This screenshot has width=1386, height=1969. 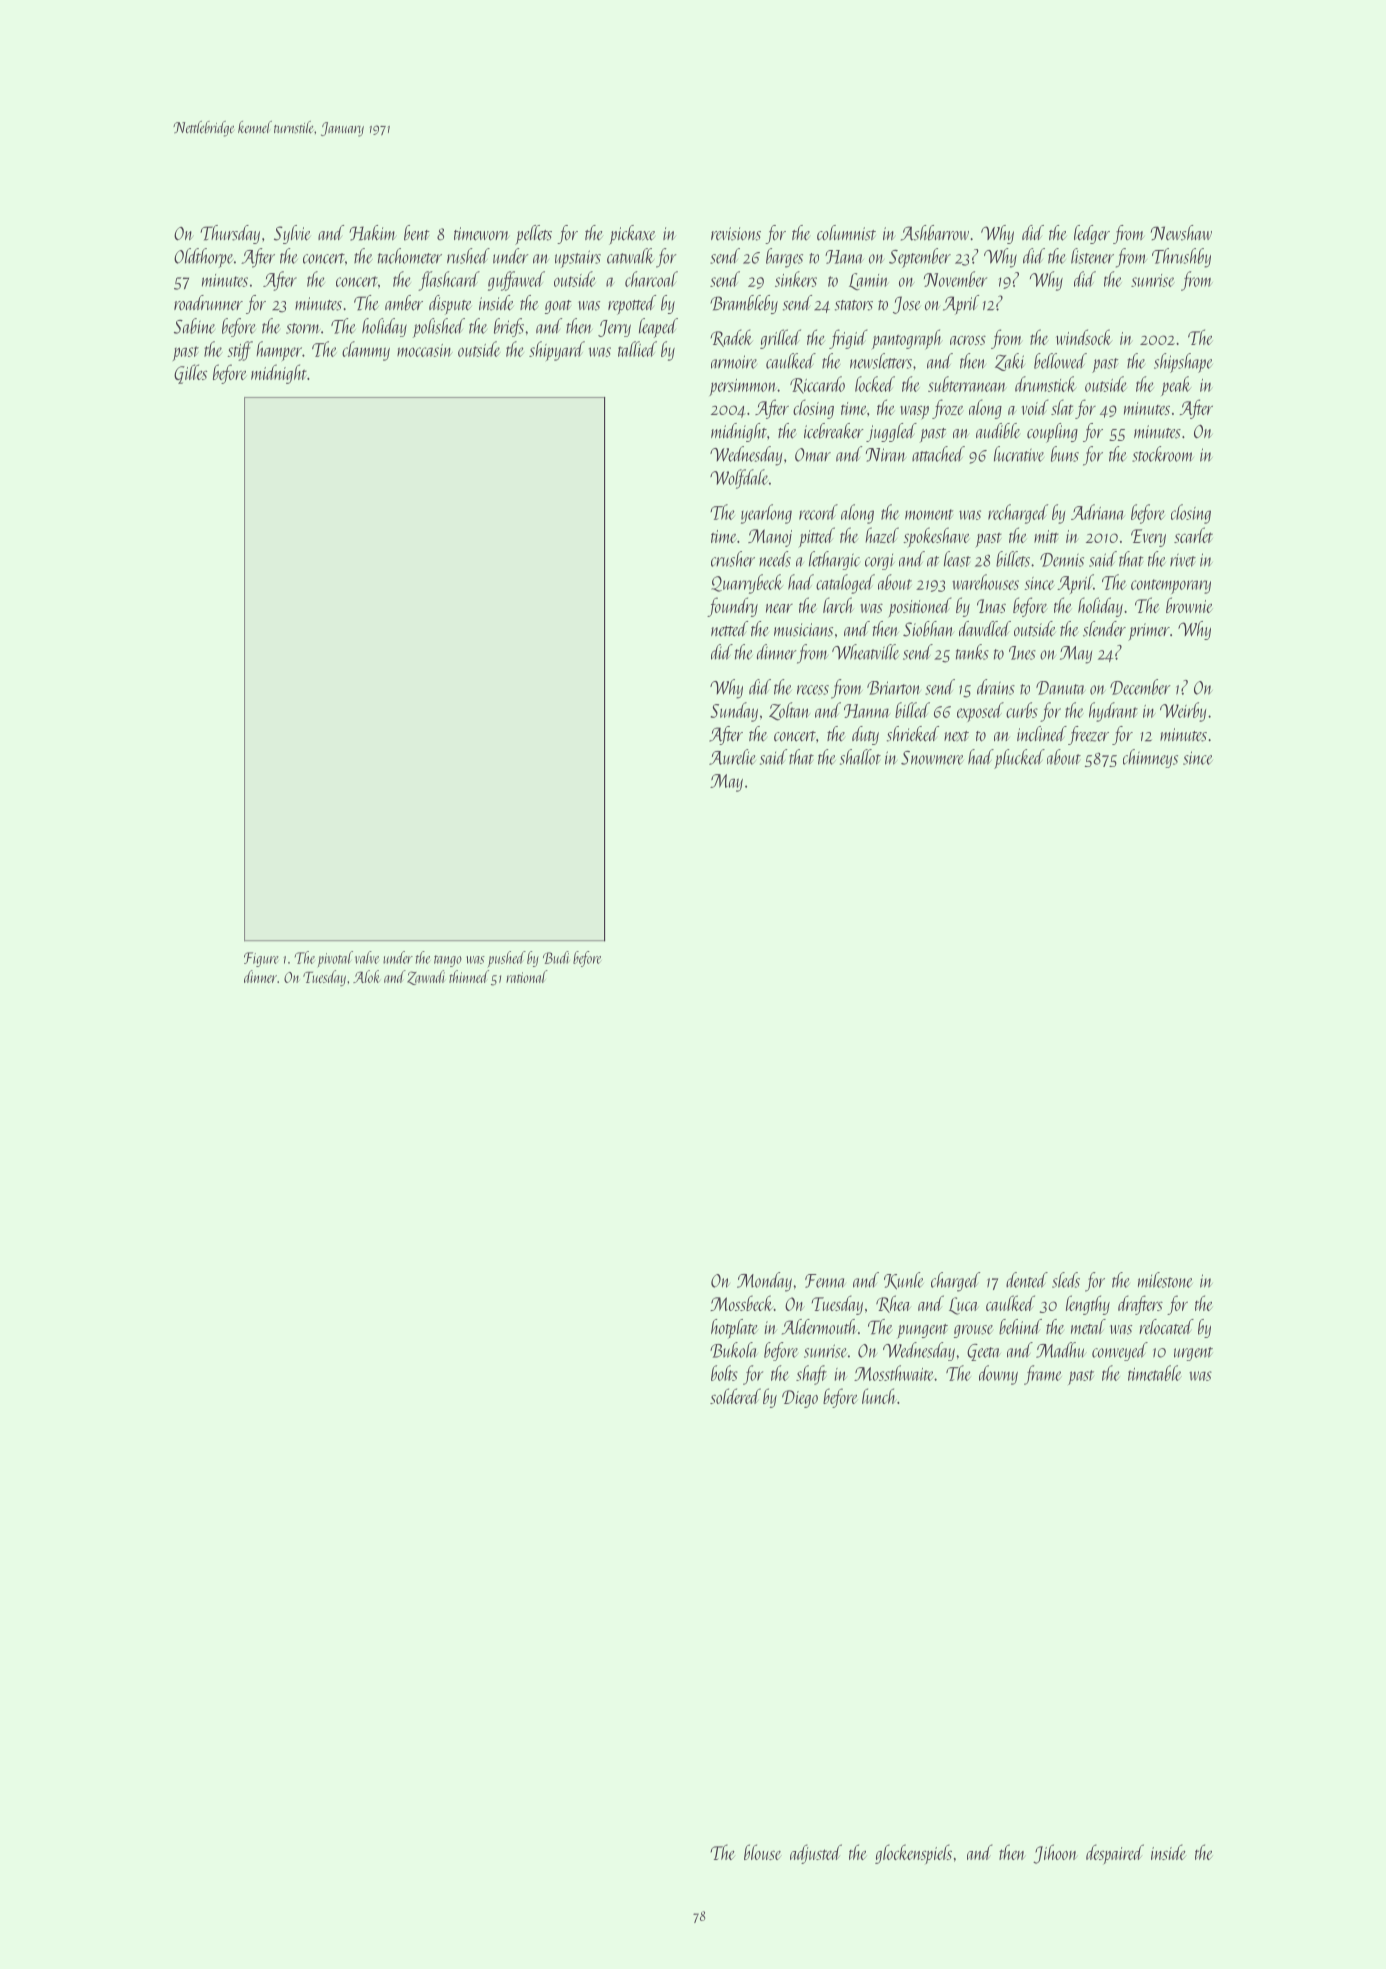 What do you see at coordinates (763, 1852) in the screenshot?
I see `blouse` at bounding box center [763, 1852].
